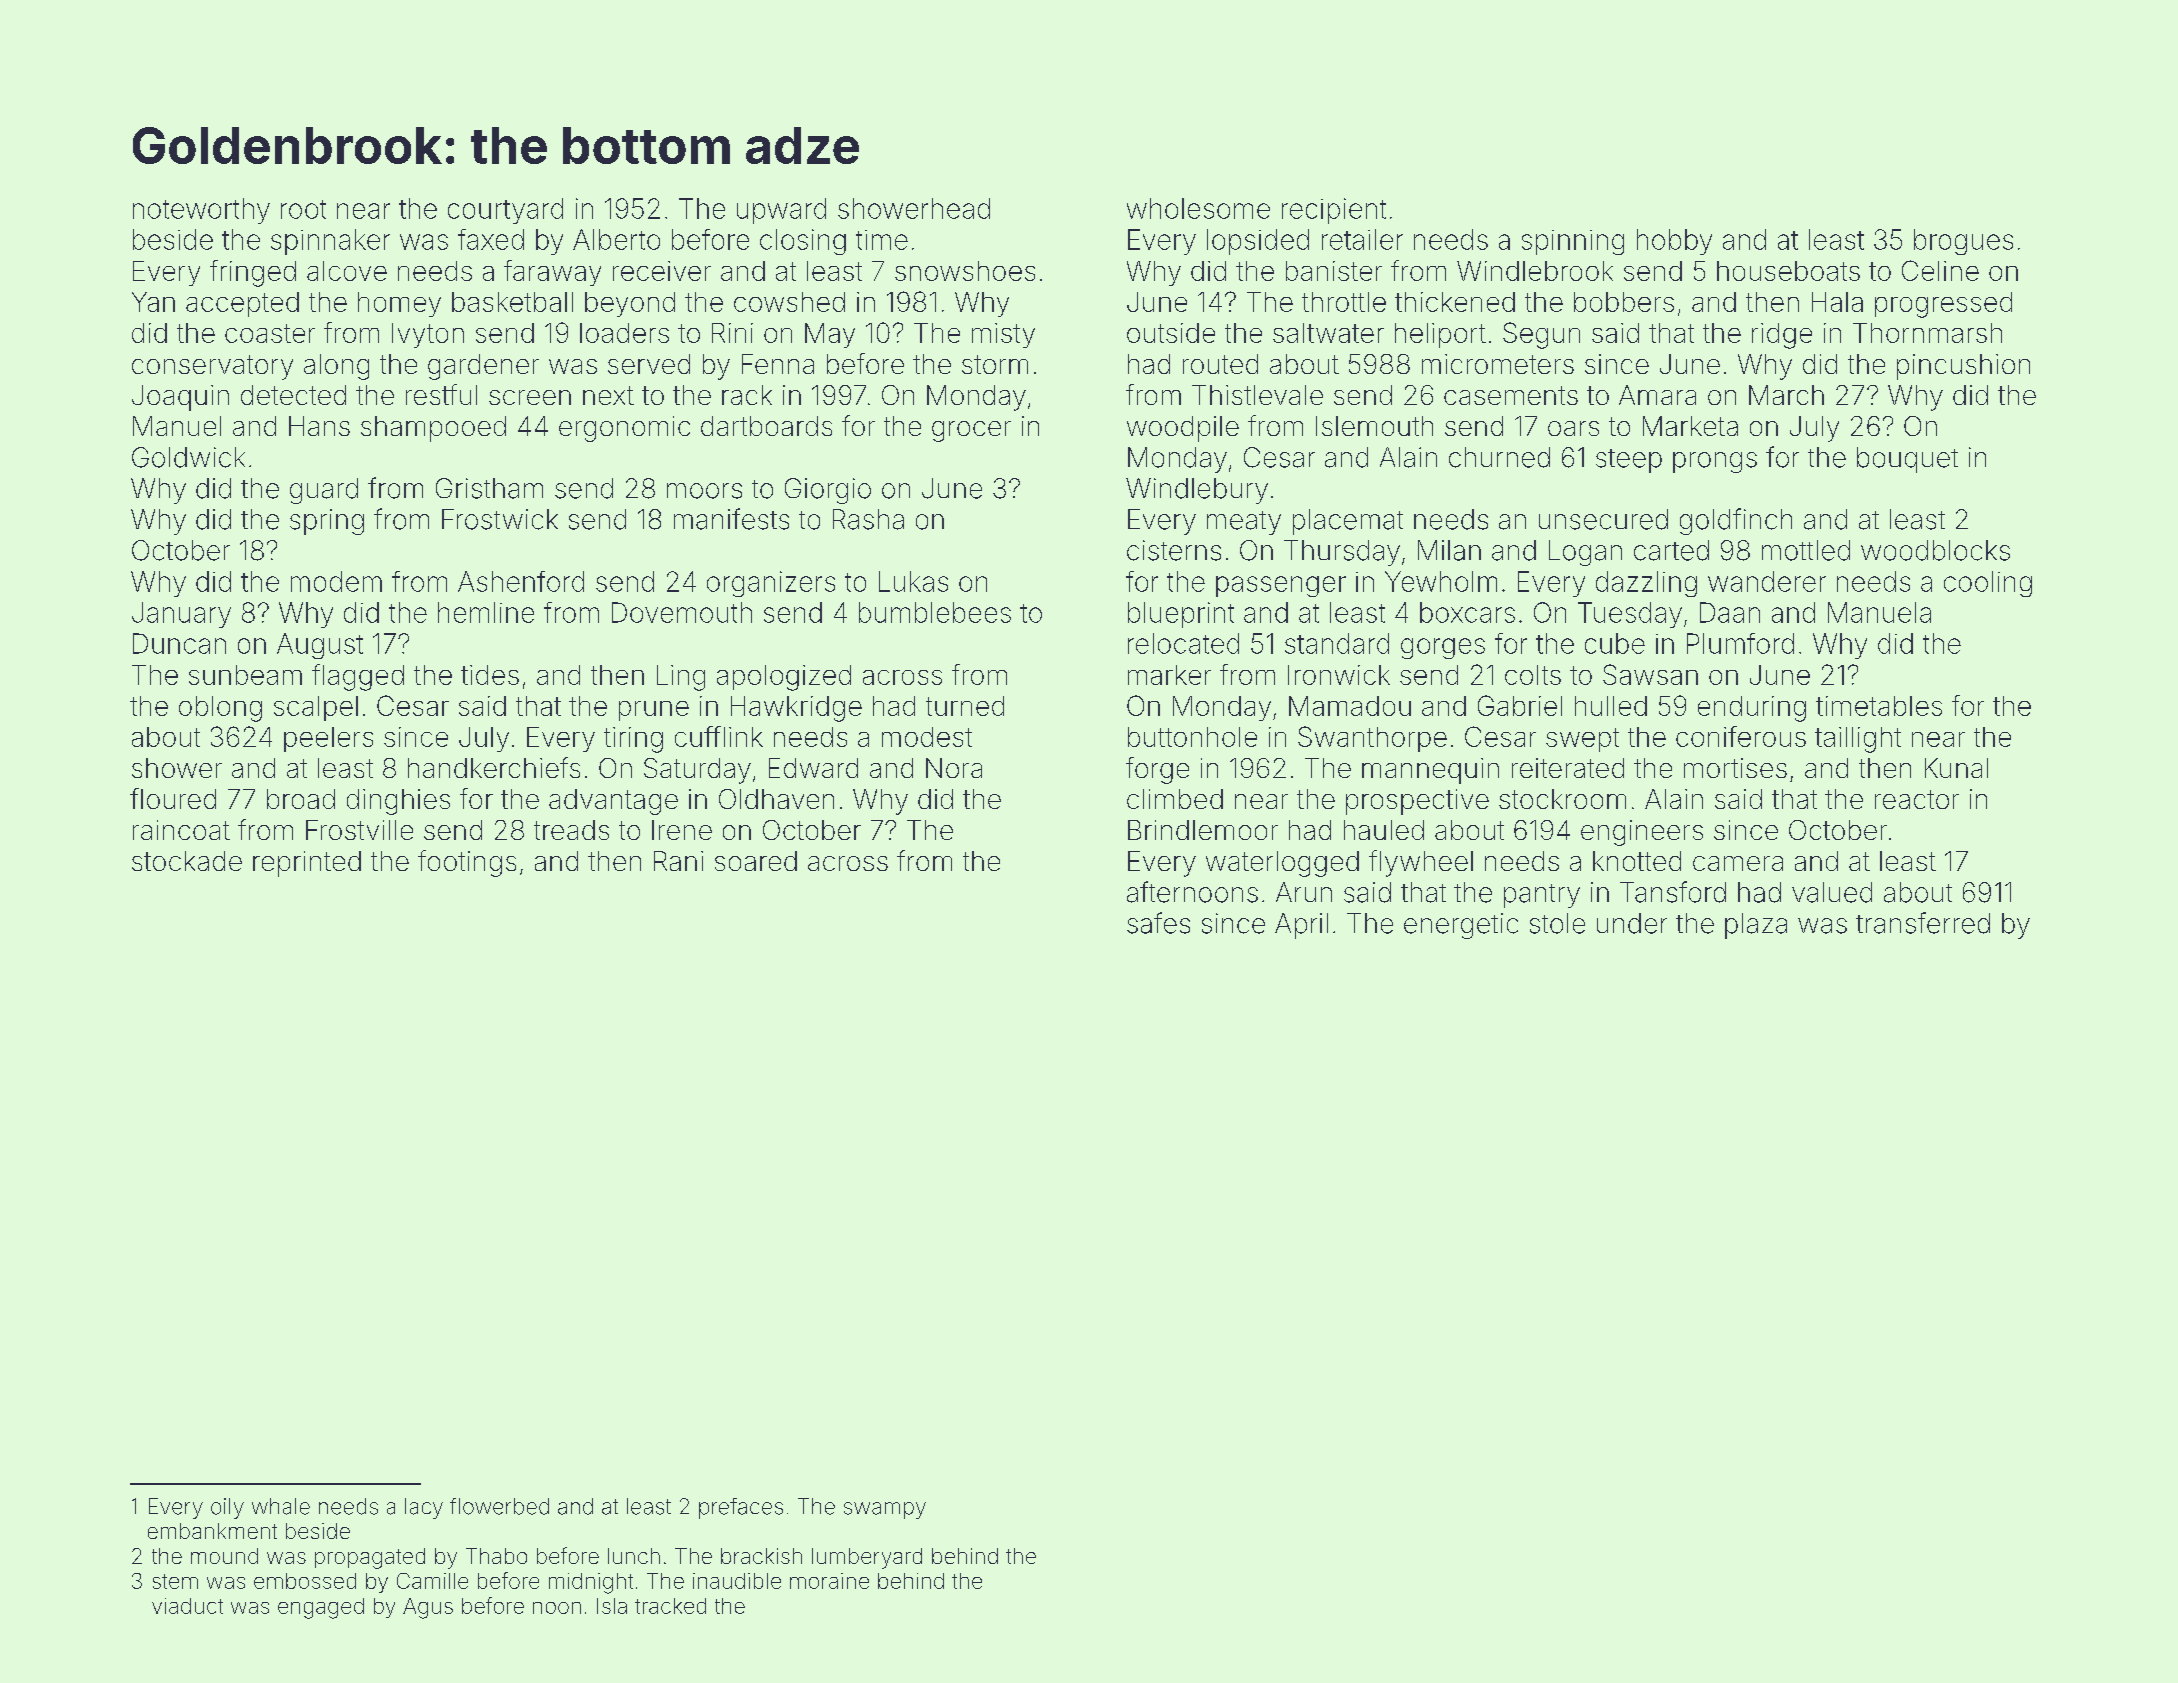 The image size is (2178, 1683). Describe the element at coordinates (1630, 615) in the page. I see `Tuesday` at that location.
